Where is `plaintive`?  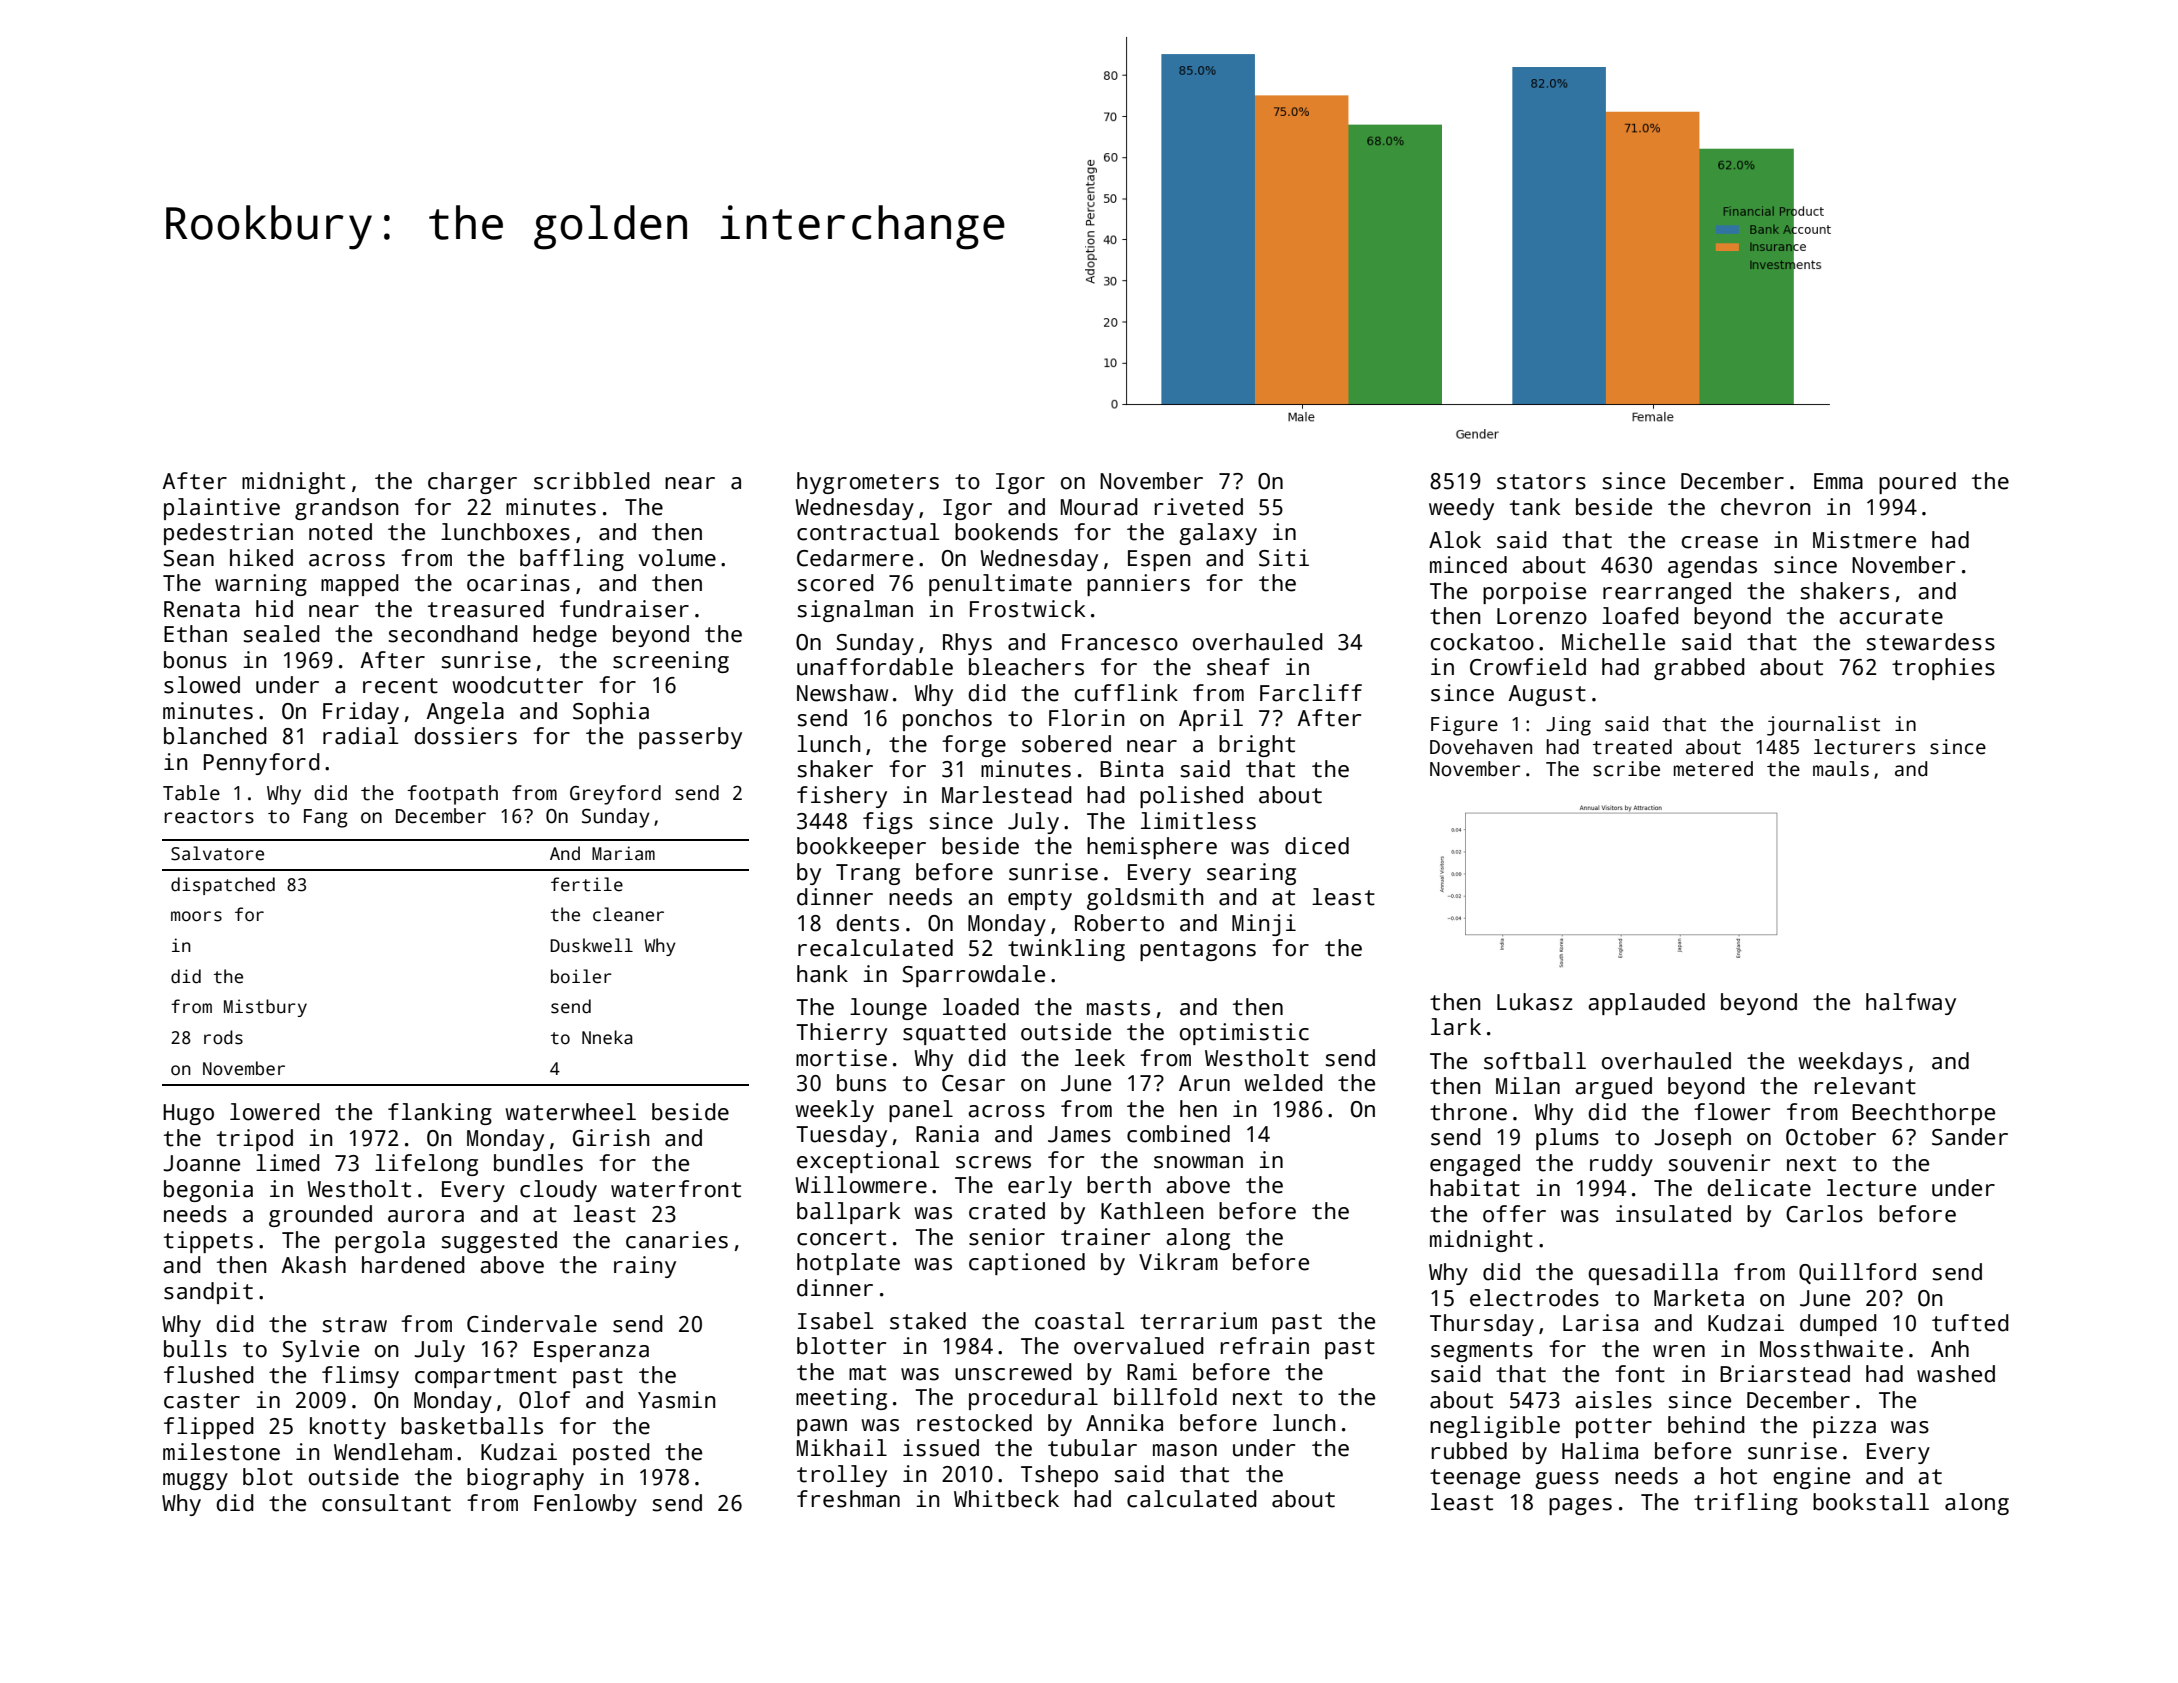 plaintive is located at coordinates (222, 509).
